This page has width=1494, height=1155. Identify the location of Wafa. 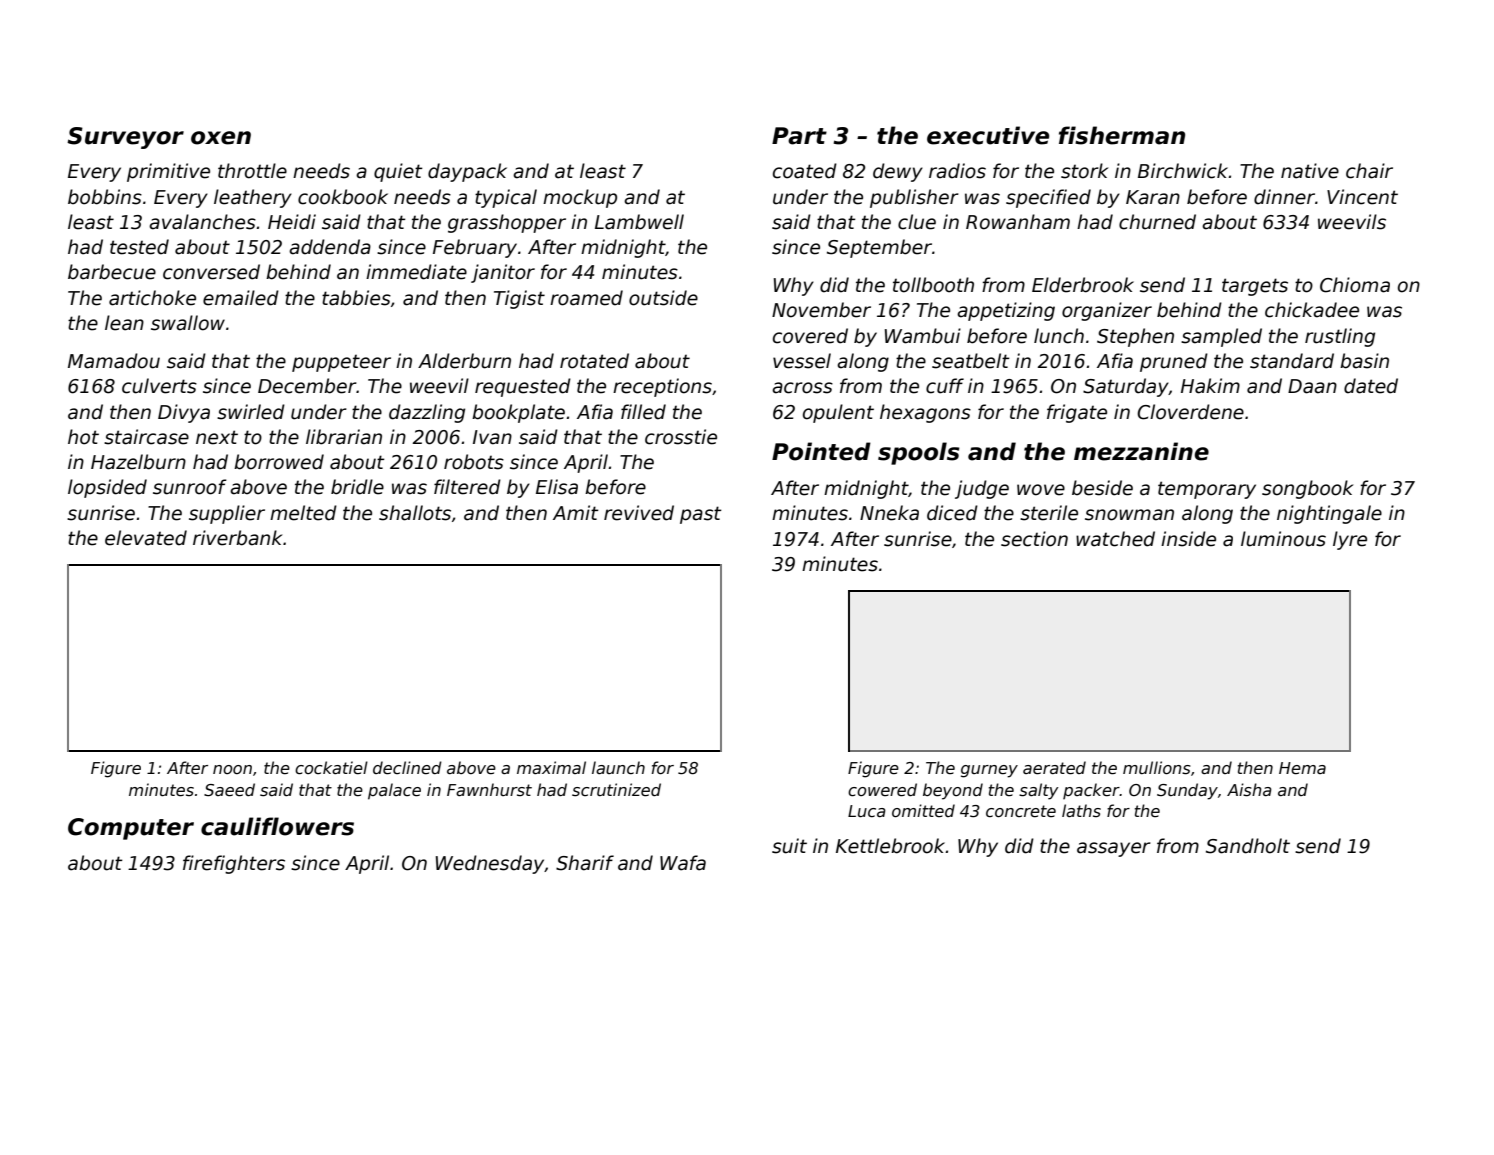
(683, 863).
